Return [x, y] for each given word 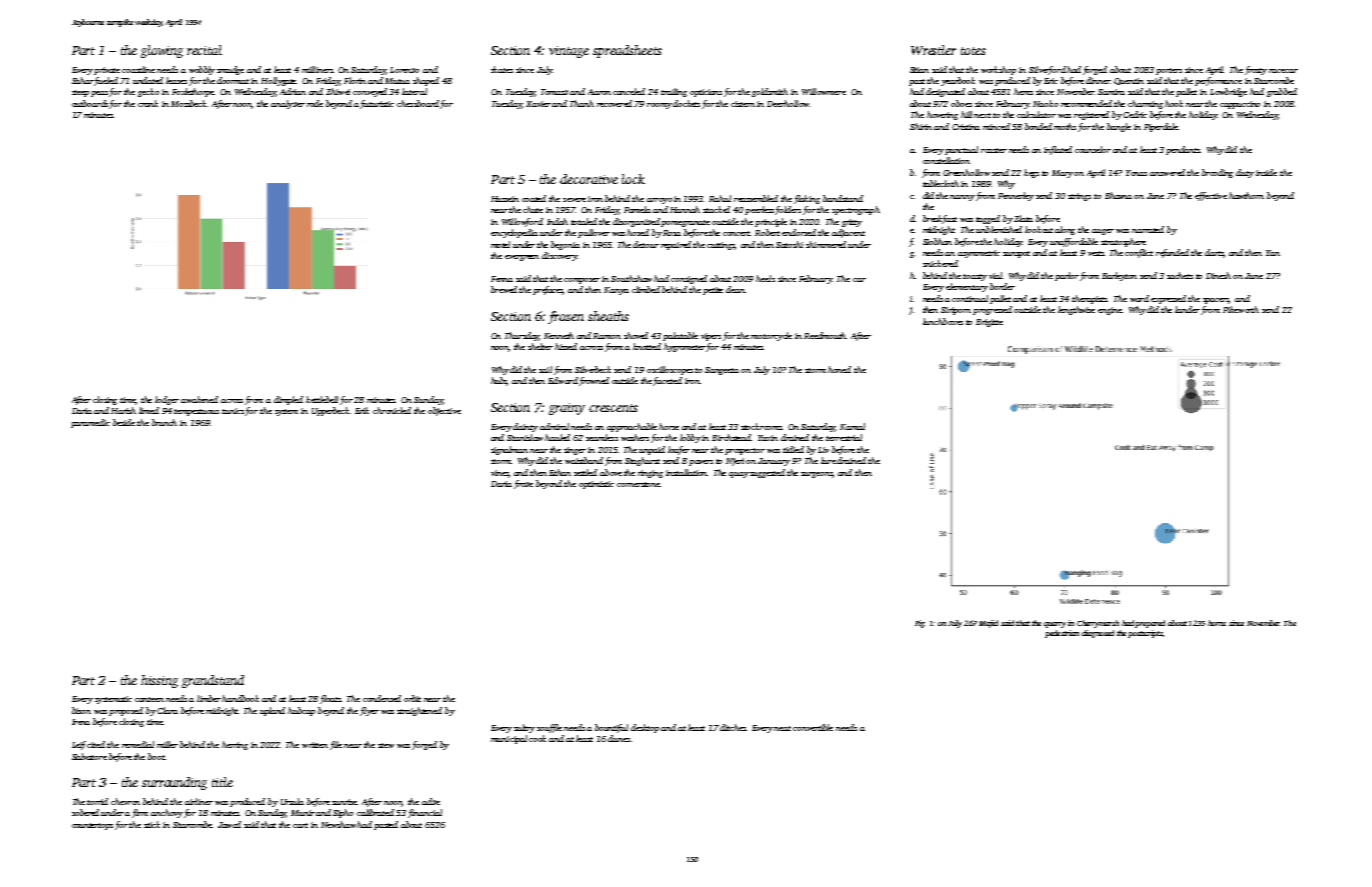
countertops [92, 826]
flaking [807, 199]
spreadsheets [627, 51]
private [107, 71]
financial [425, 813]
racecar [1283, 71]
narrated [1148, 229]
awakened [199, 399]
